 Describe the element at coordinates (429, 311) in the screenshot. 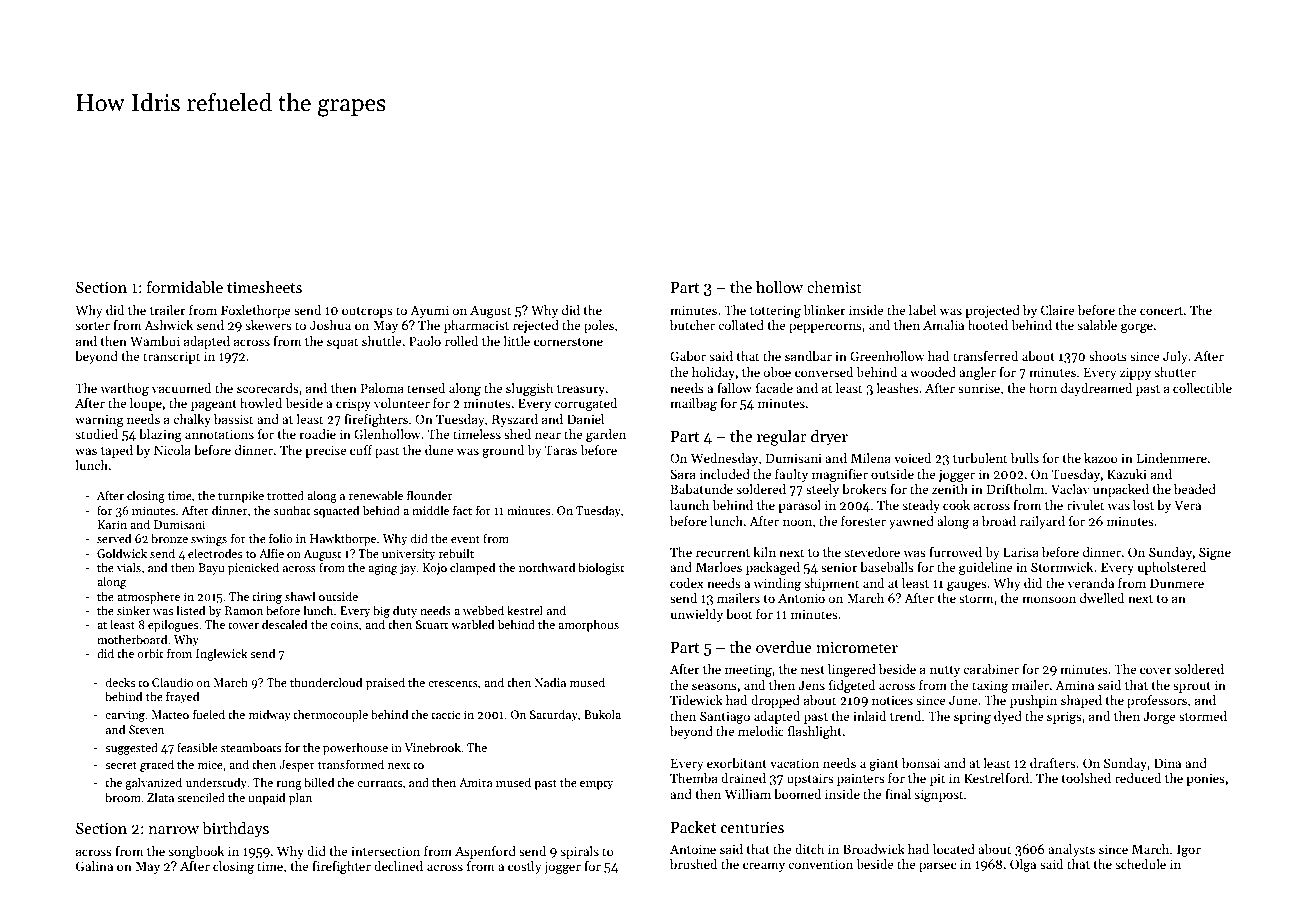

I see `Ayumi` at that location.
